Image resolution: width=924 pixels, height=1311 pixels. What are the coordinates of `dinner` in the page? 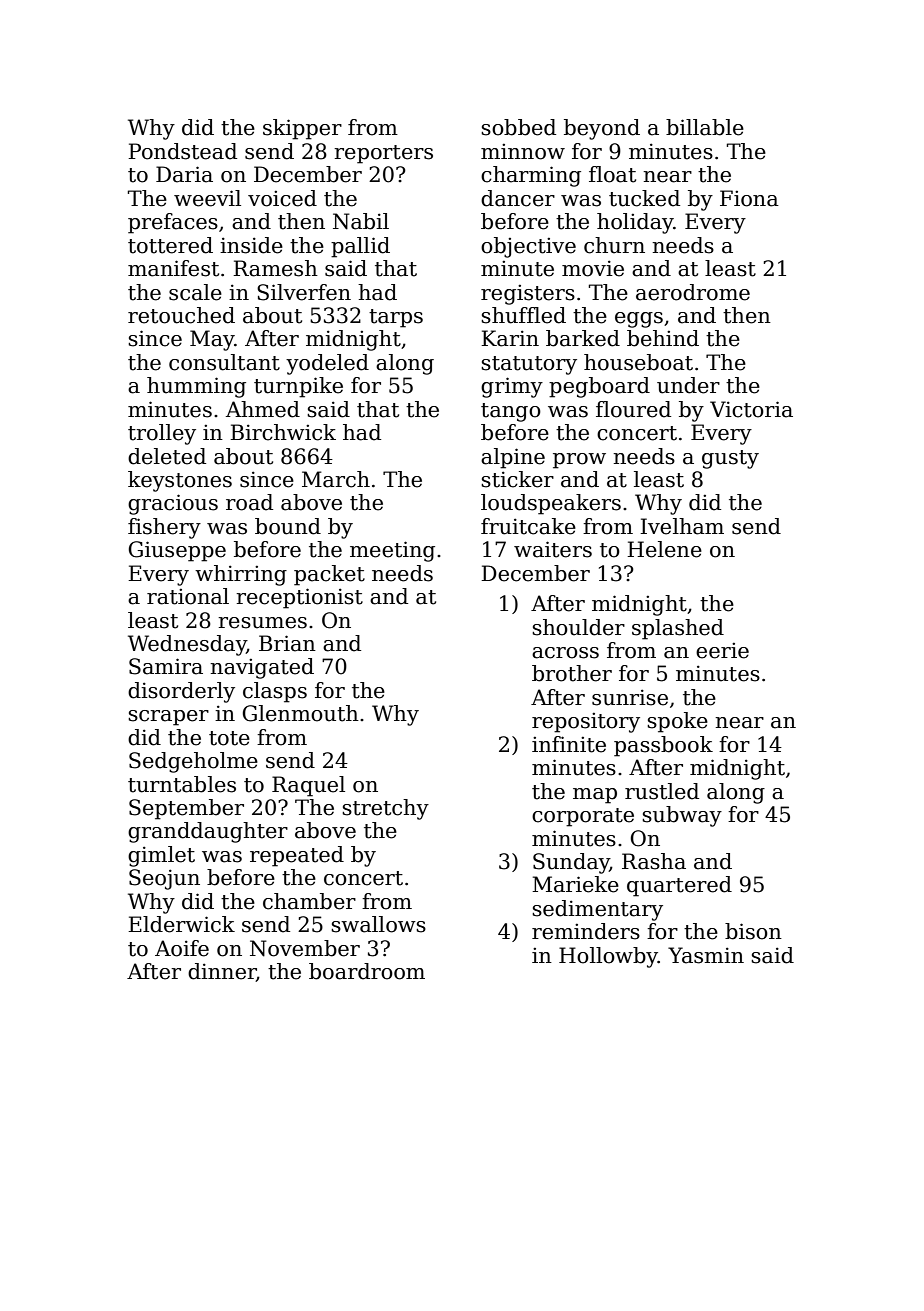 It's located at (222, 972).
